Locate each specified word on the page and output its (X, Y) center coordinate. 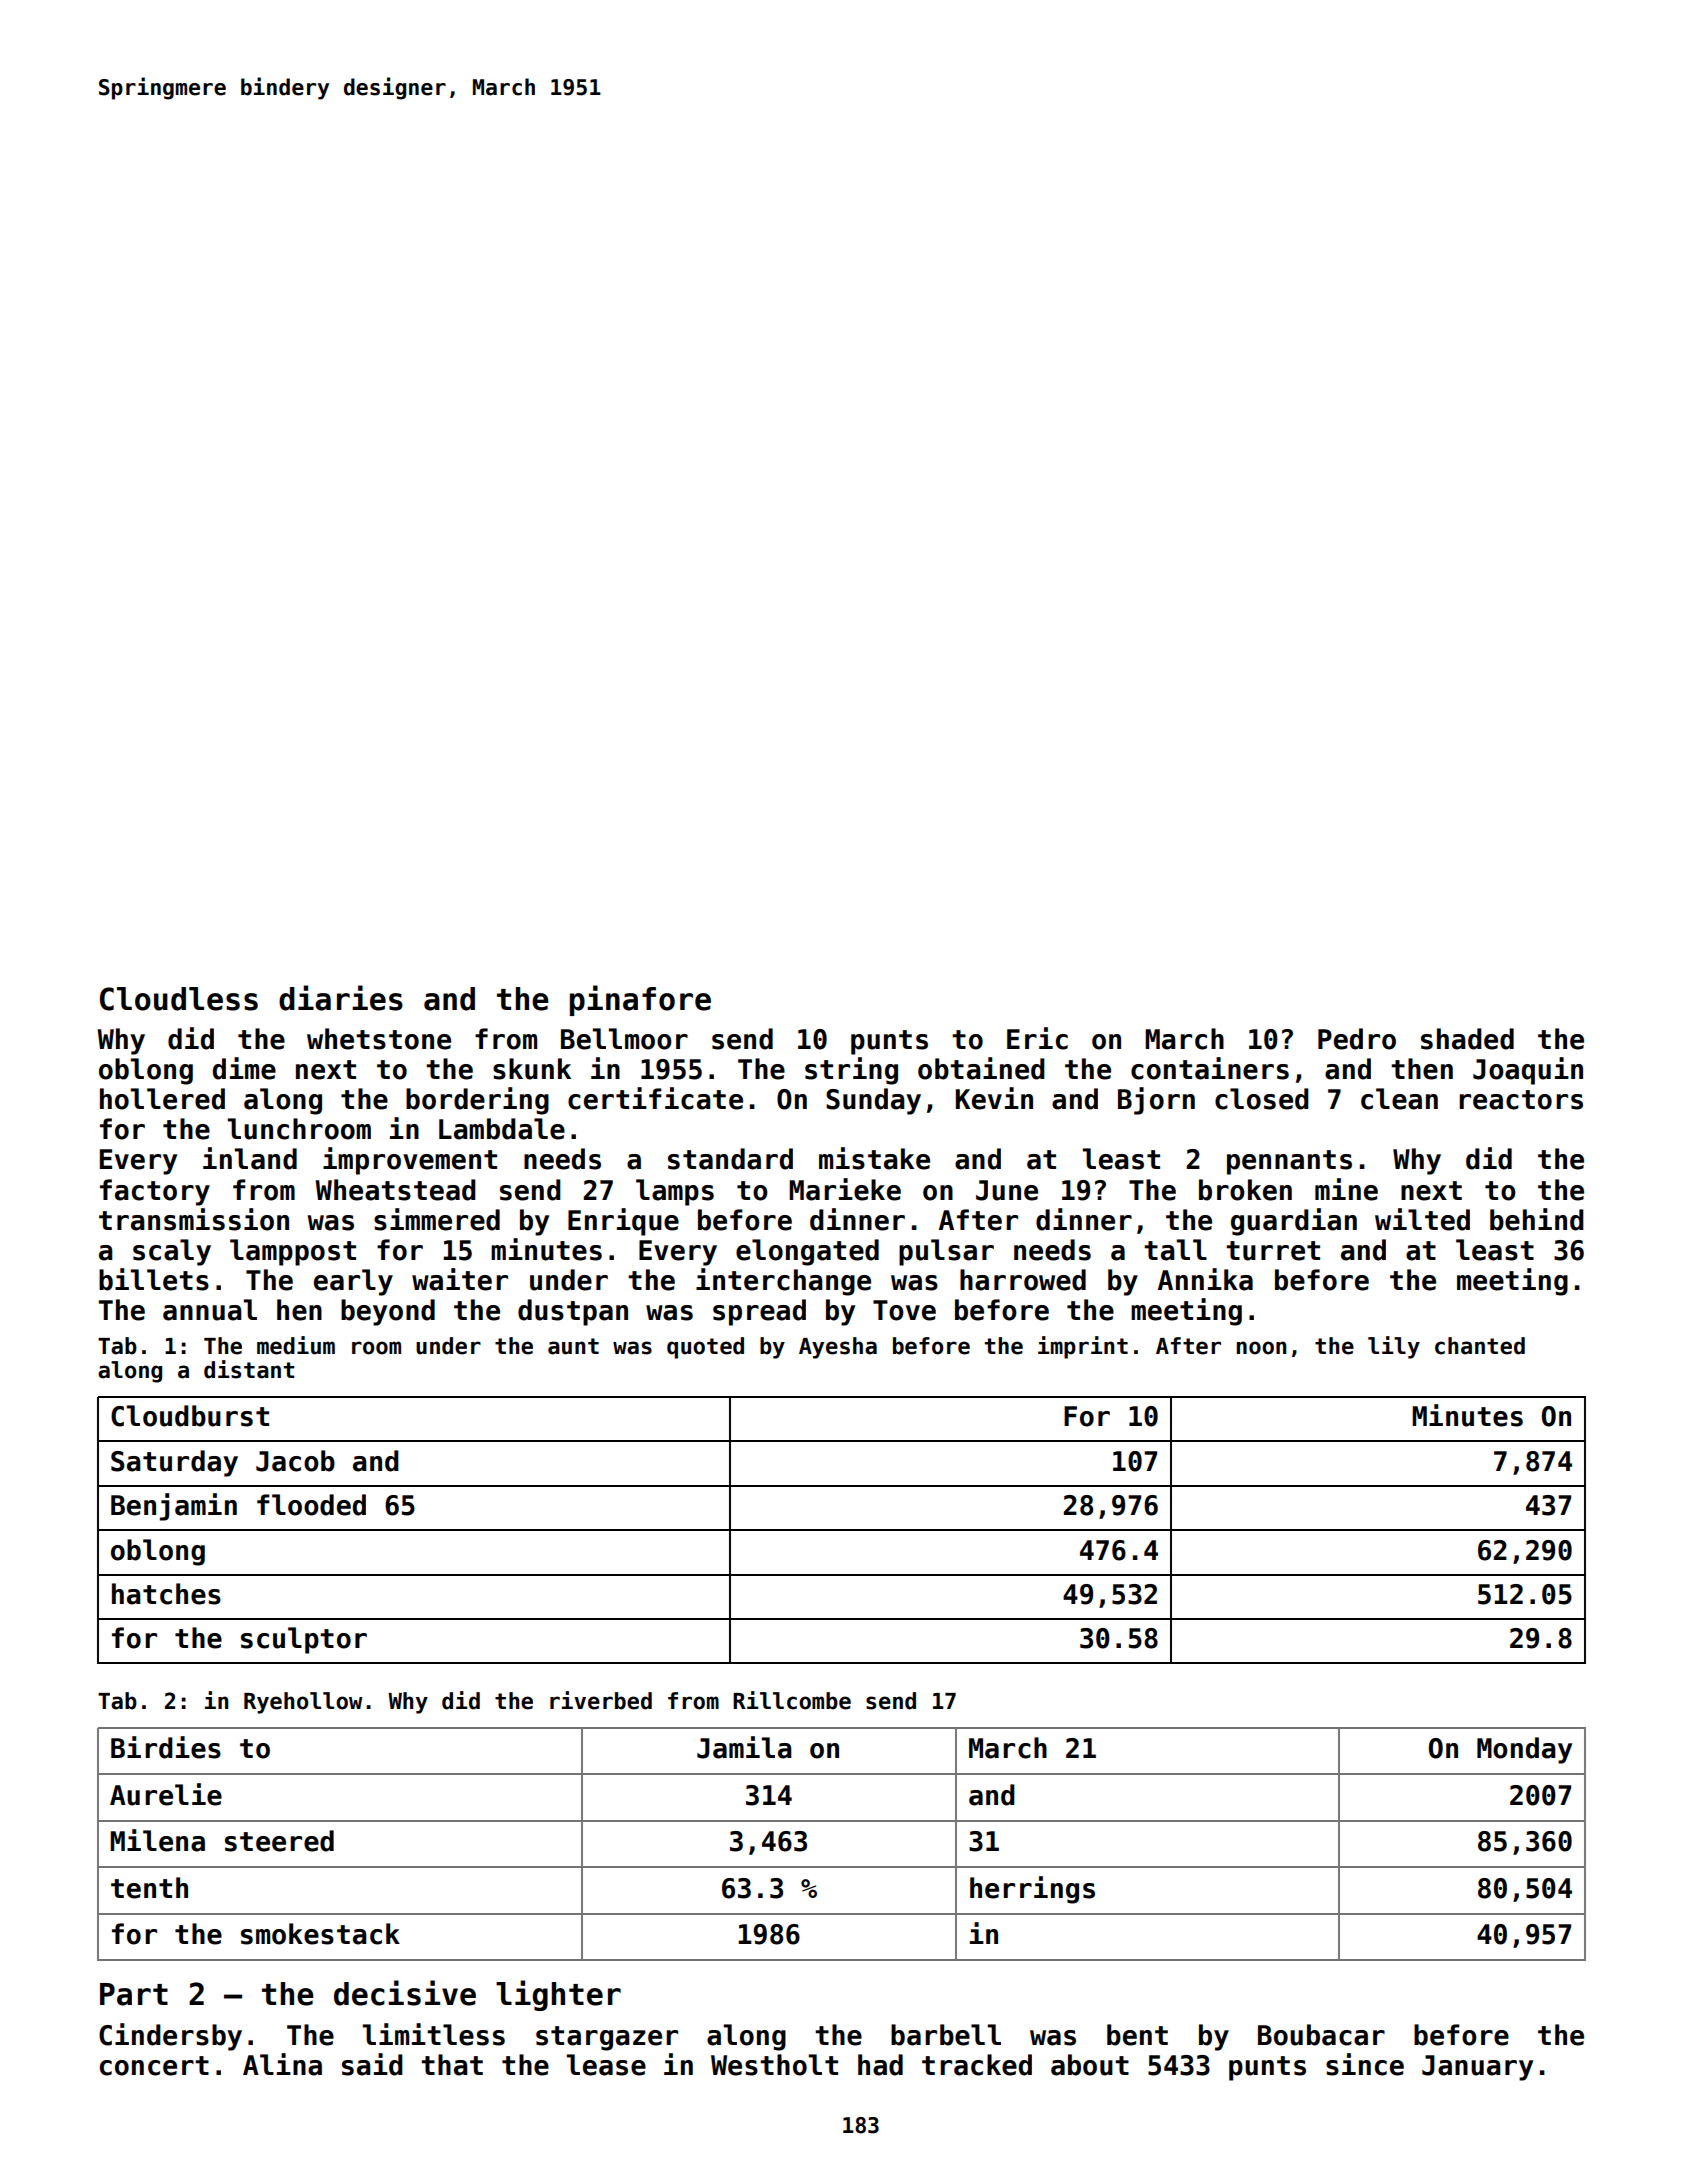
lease (606, 2065)
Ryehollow (303, 1703)
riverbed (601, 1700)
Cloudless (179, 999)
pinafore (640, 1000)
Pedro (1357, 1039)
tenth (149, 1888)
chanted (1480, 1346)
